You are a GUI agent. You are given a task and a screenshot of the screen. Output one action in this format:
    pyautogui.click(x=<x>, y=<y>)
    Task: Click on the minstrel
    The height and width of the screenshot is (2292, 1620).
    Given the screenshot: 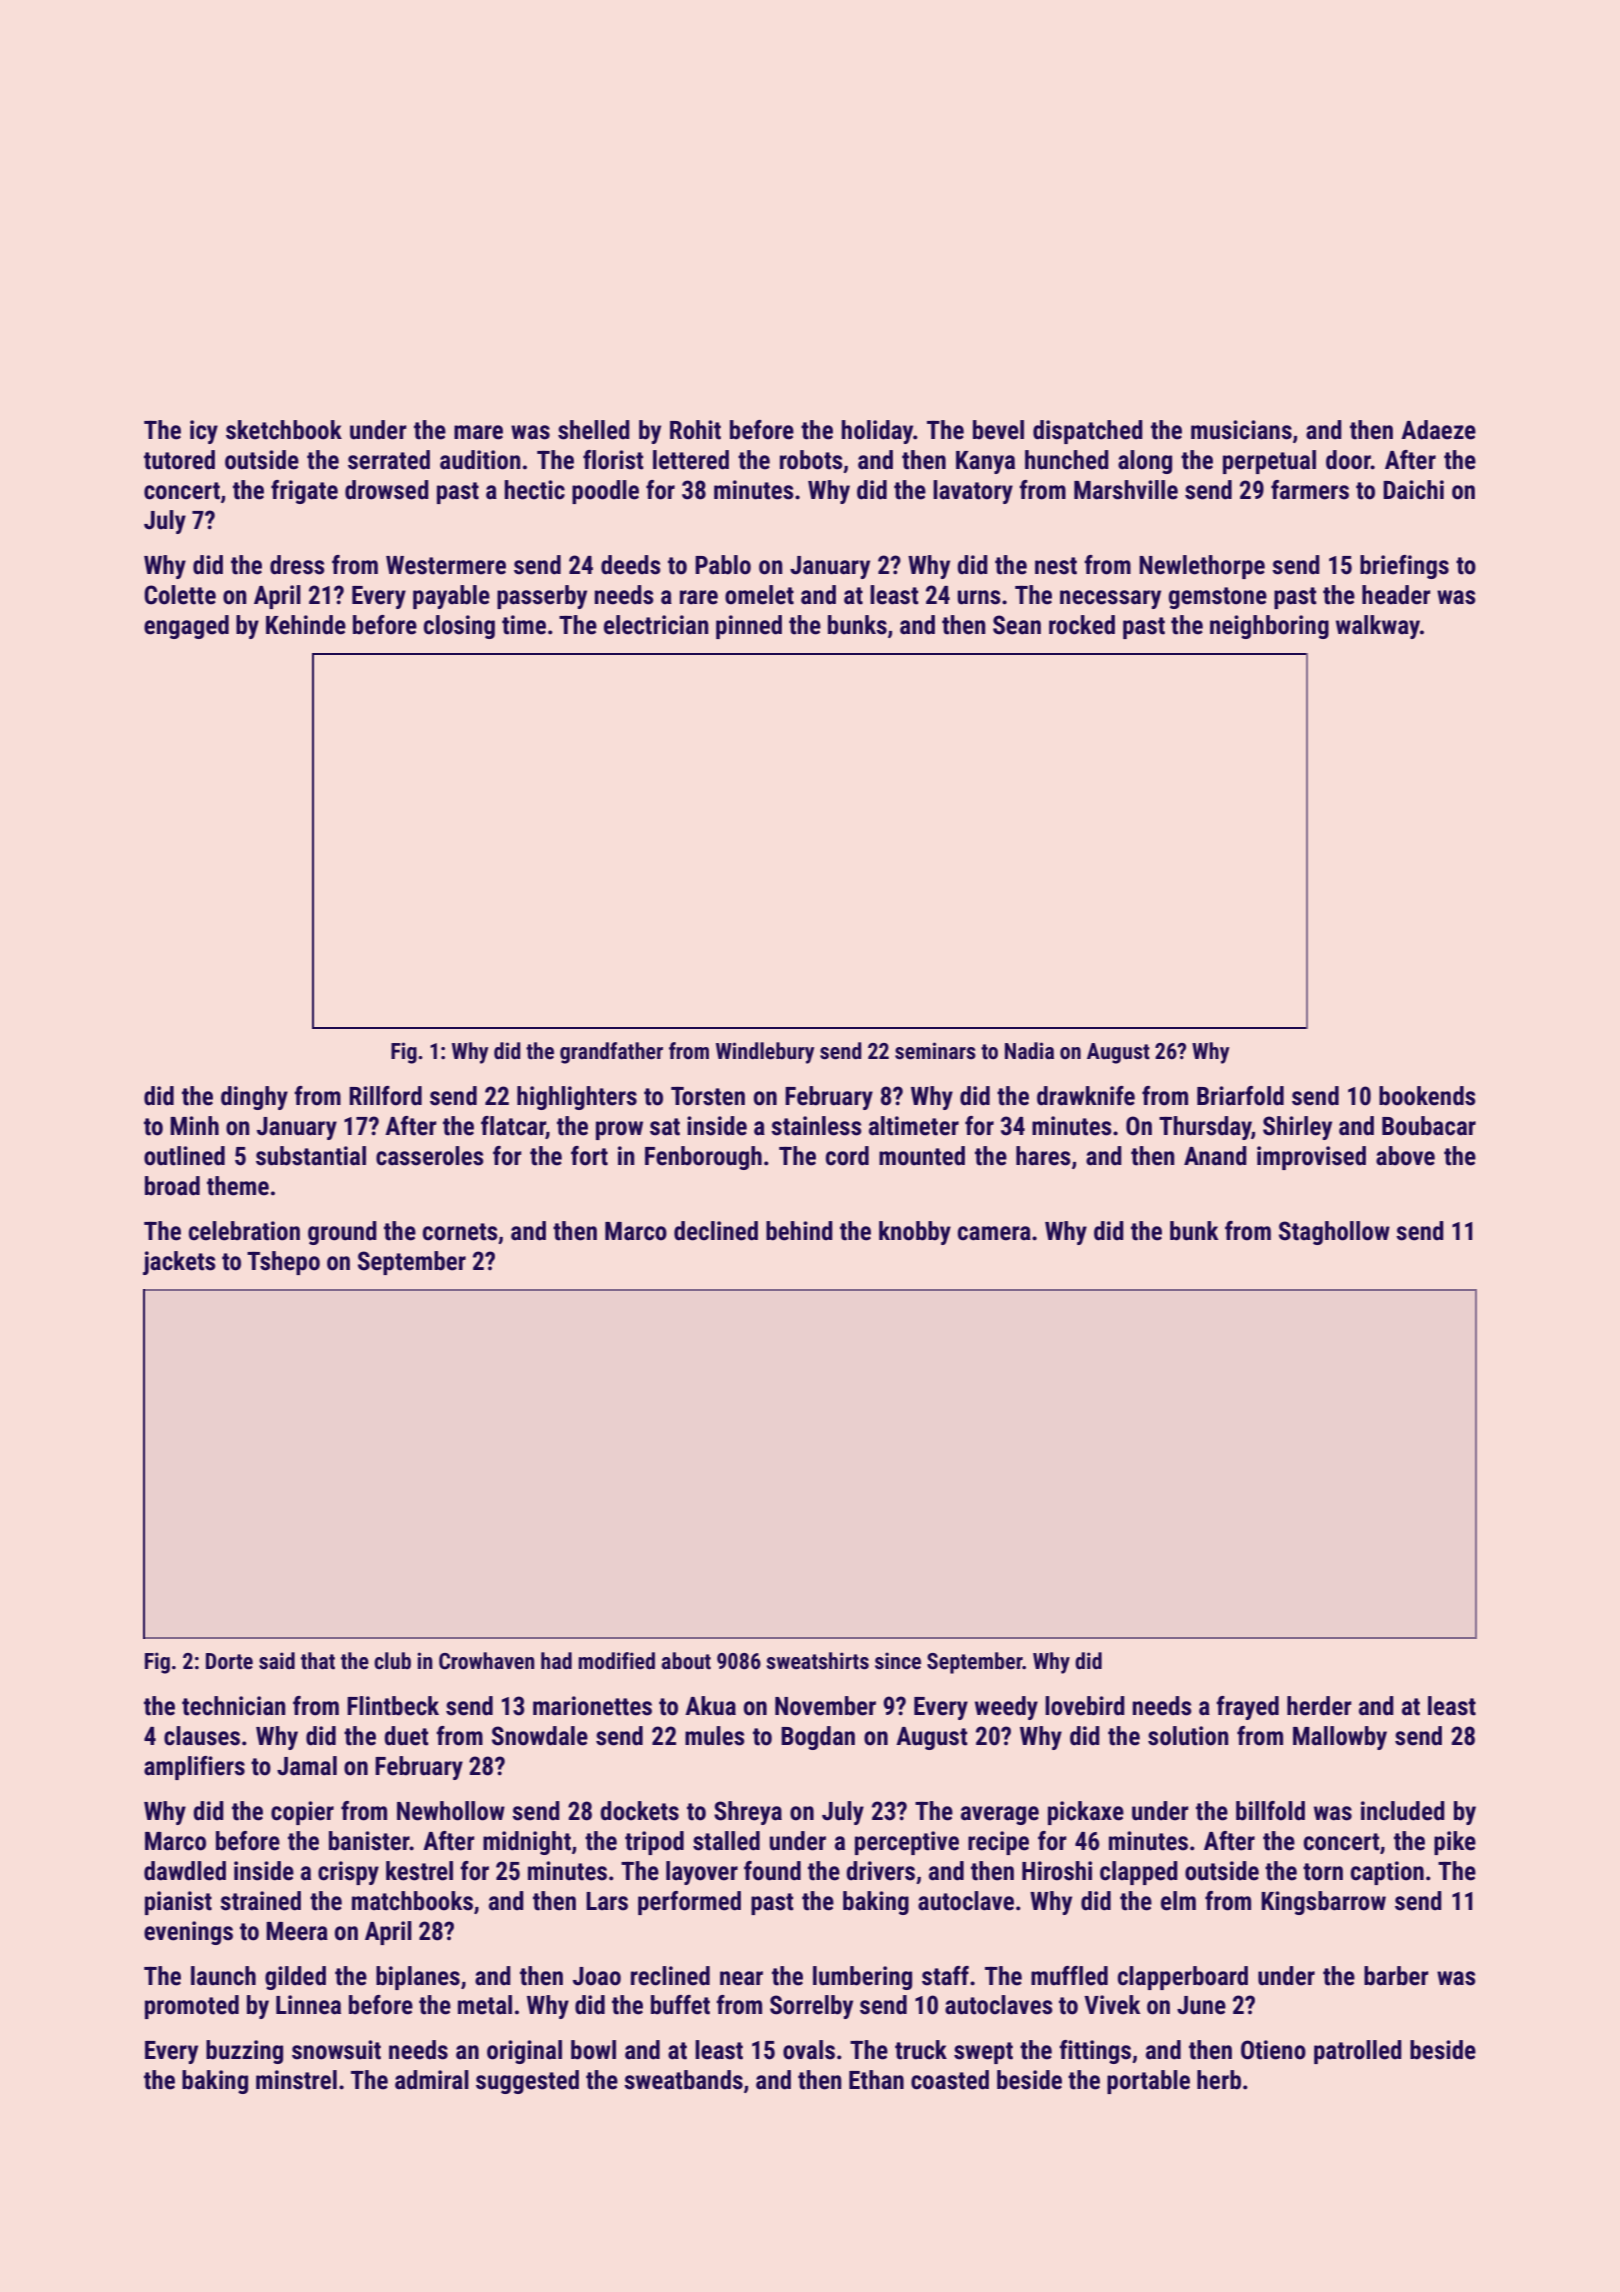 What is the action you would take?
    pyautogui.click(x=296, y=2080)
